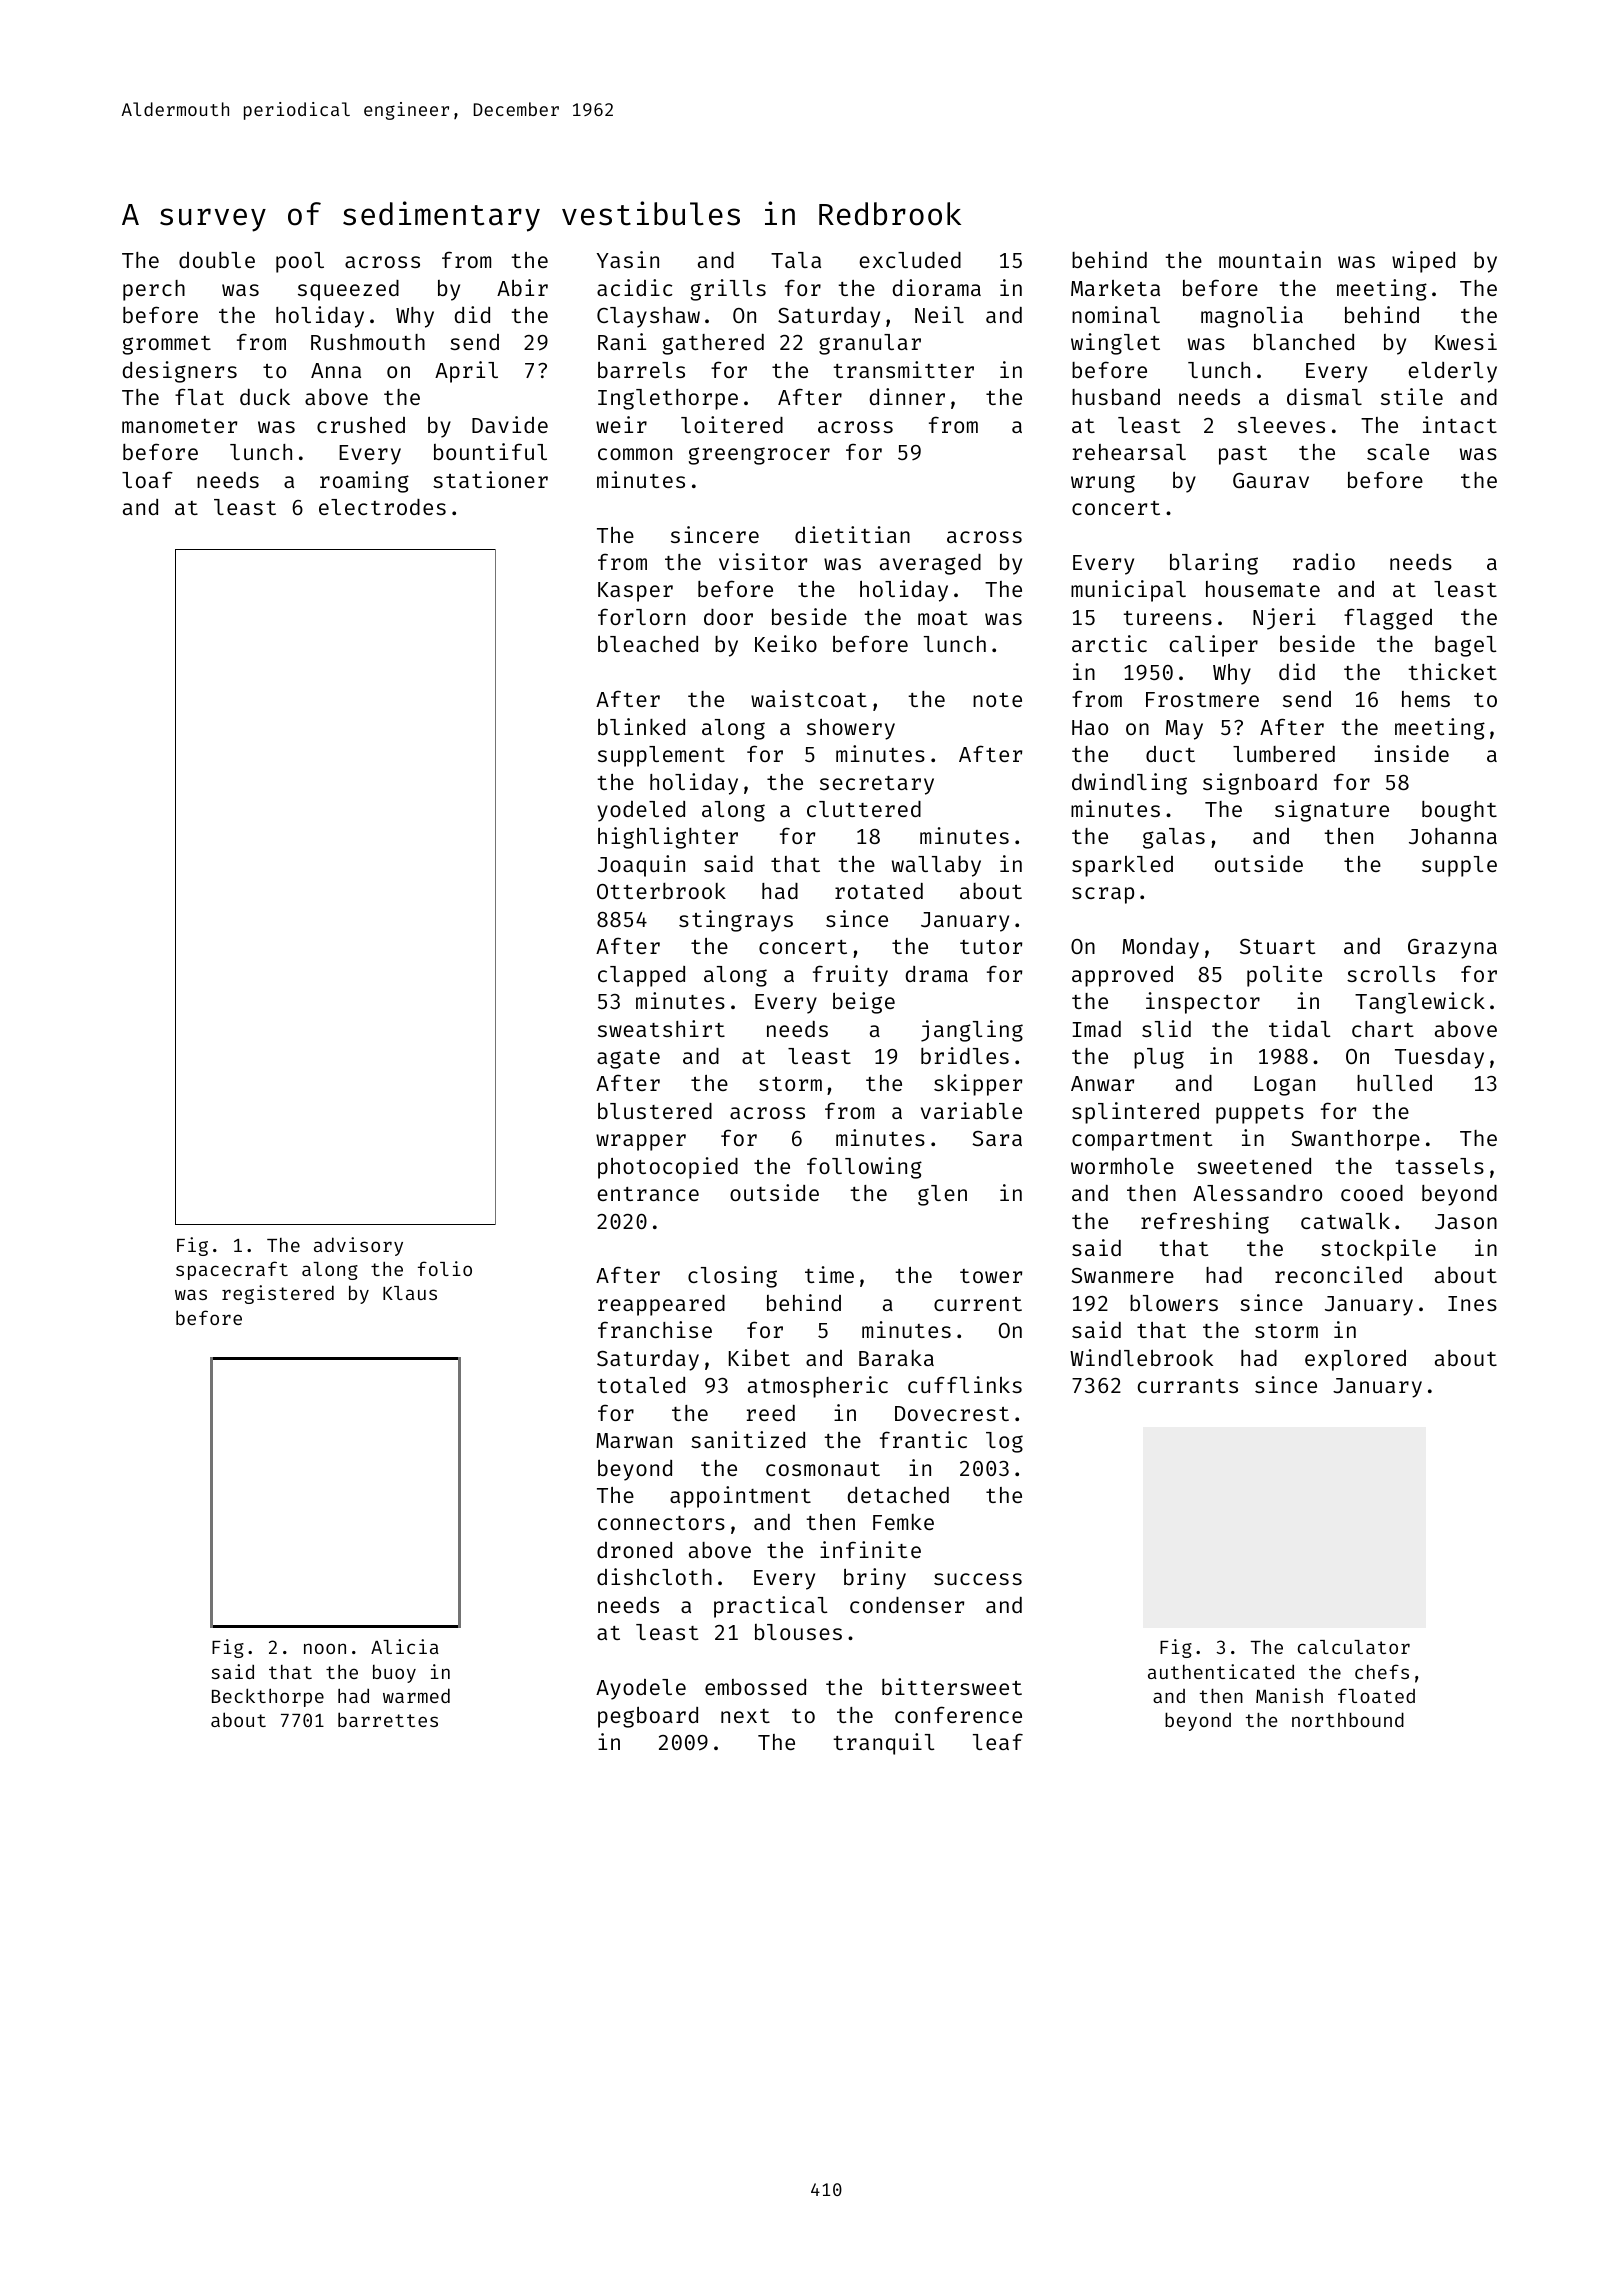 The width and height of the page is (1620, 2292). Describe the element at coordinates (147, 479) in the page. I see `loaf` at that location.
